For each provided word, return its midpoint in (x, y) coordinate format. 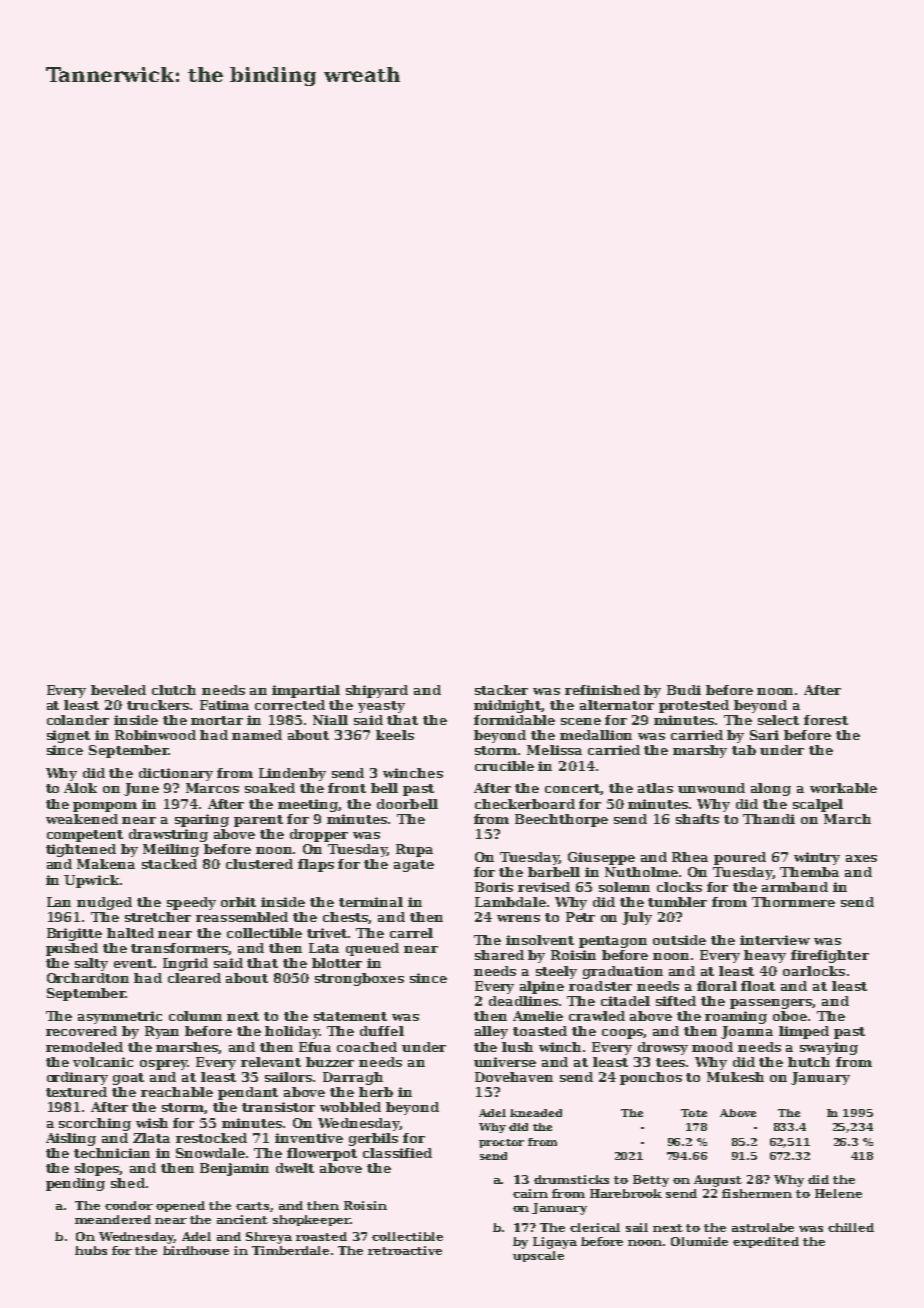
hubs (91, 1250)
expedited (766, 1242)
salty (91, 964)
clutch (174, 690)
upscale (538, 1256)
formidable (514, 720)
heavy (765, 956)
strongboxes (359, 979)
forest (826, 720)
